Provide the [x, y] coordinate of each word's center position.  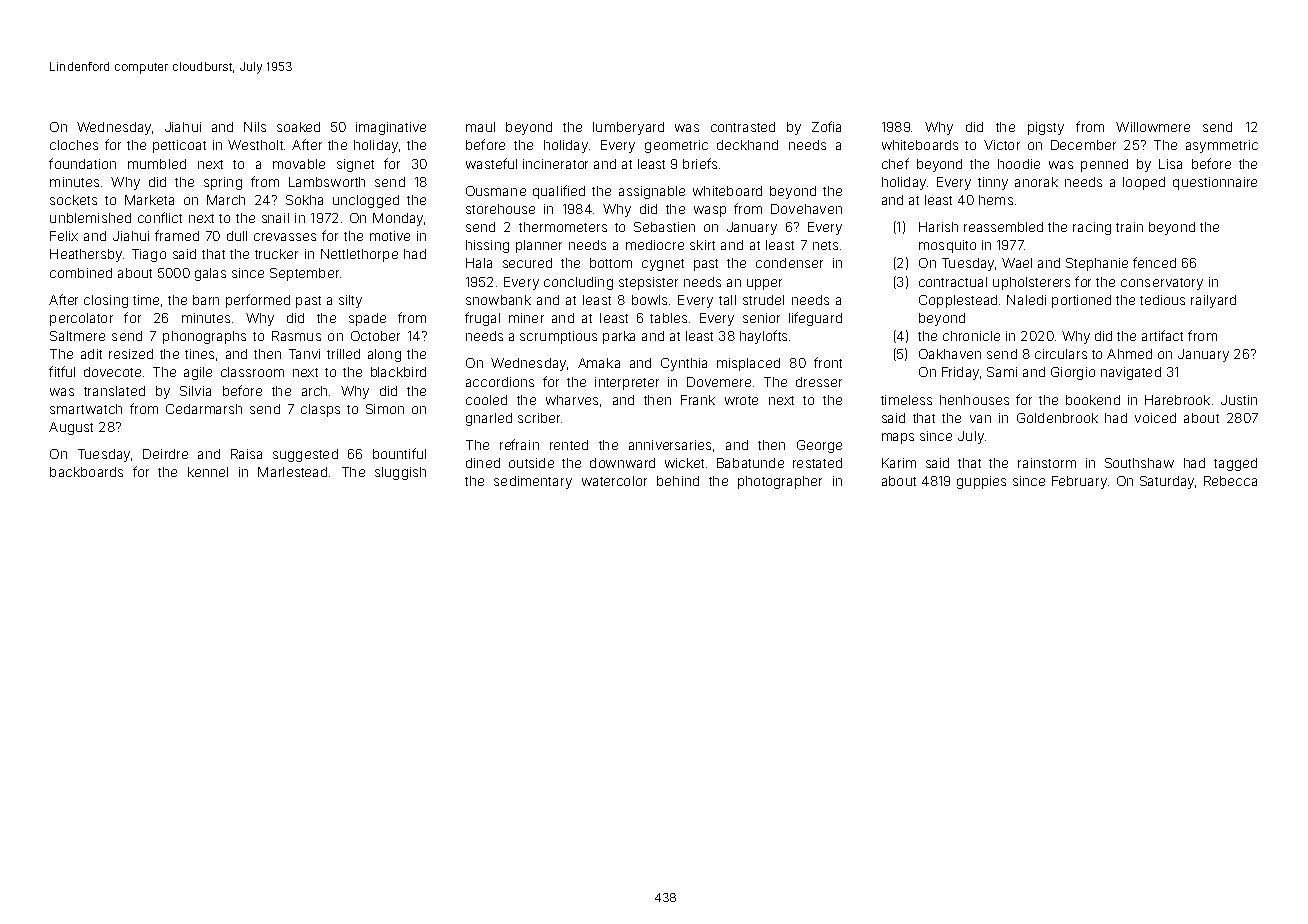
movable [299, 164]
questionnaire [1215, 183]
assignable [652, 192]
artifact [1162, 335]
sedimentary [533, 482]
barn [206, 300]
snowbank [498, 300]
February [1079, 482]
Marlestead [292, 472]
